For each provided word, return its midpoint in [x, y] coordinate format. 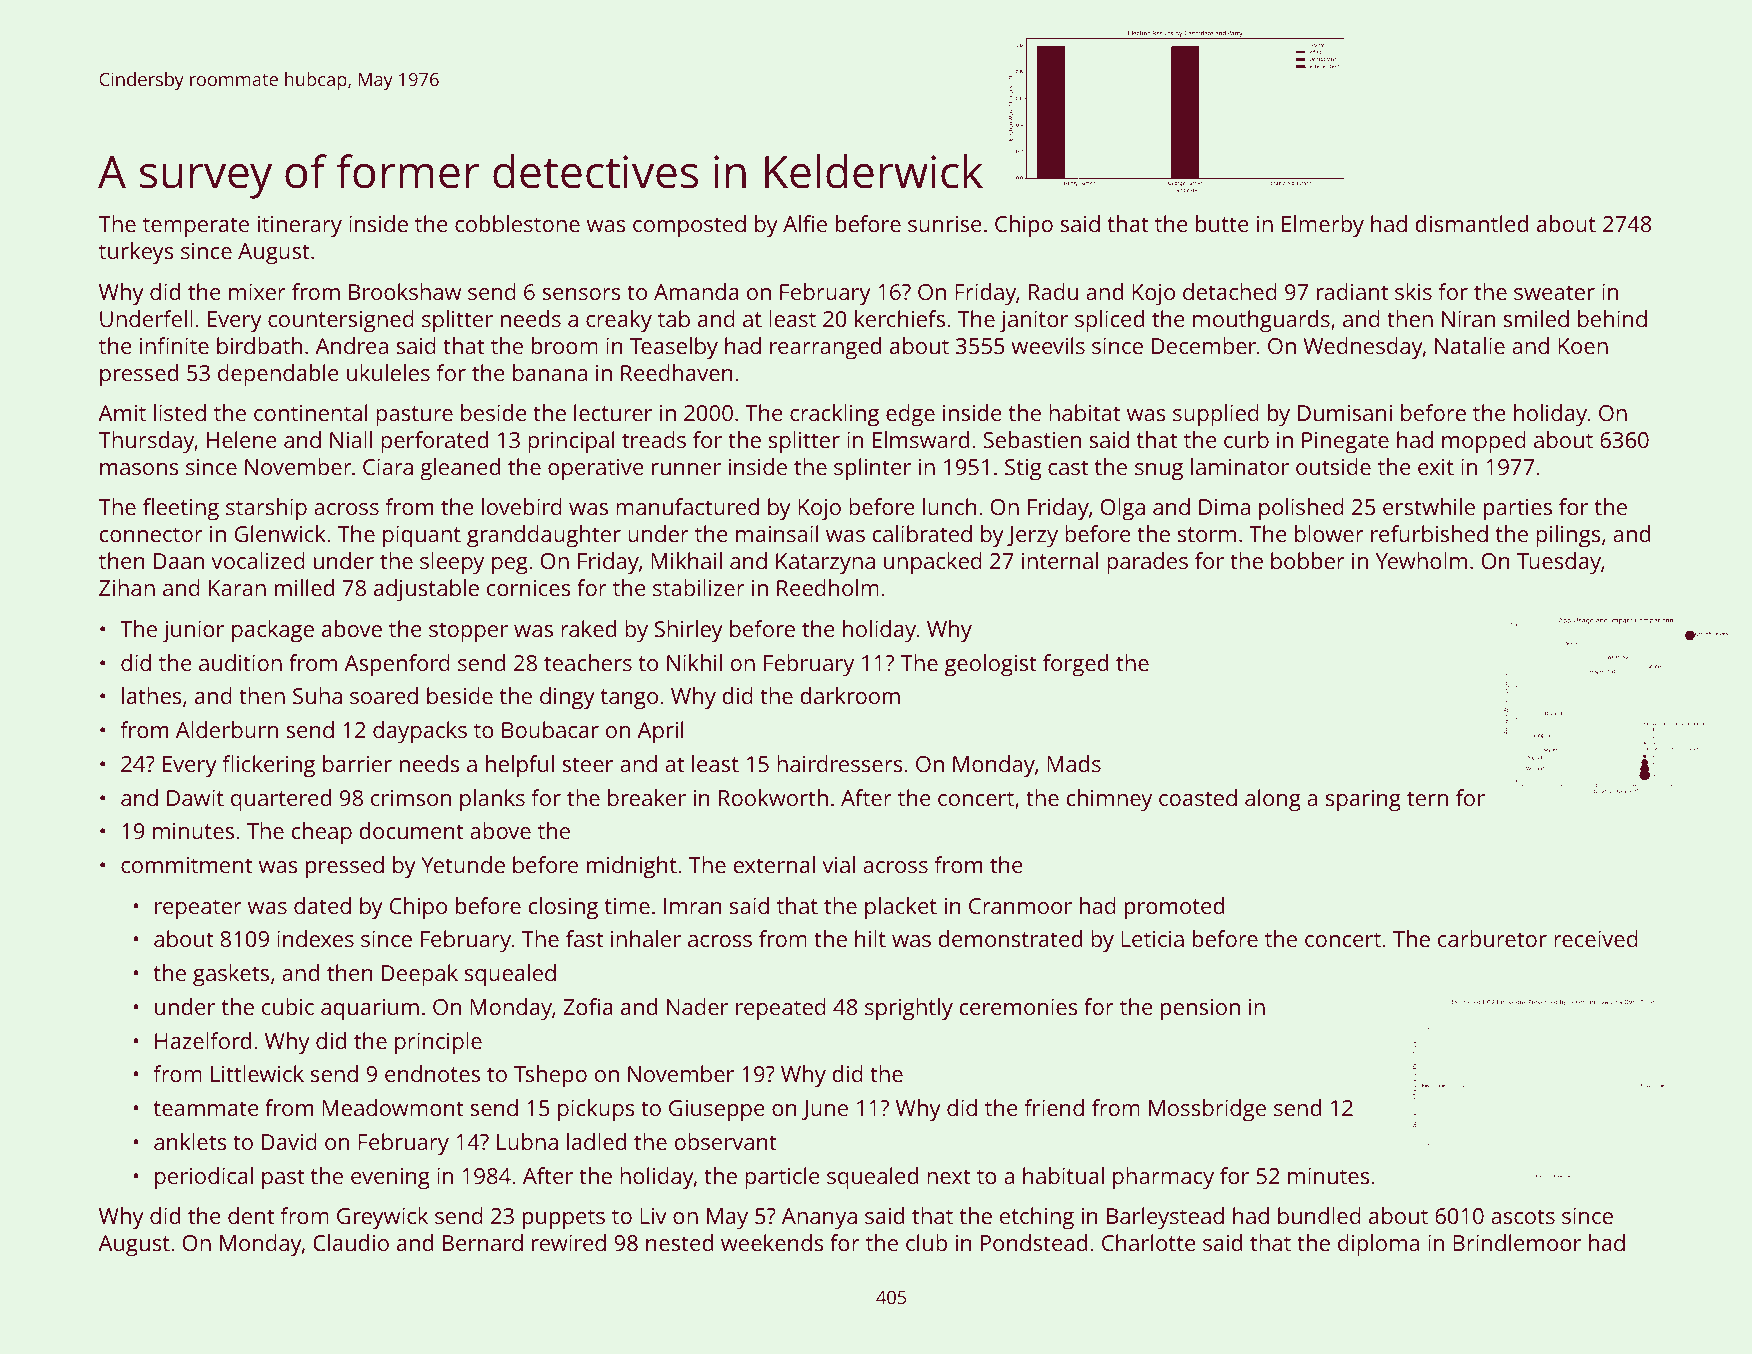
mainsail [777, 533]
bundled [1319, 1215]
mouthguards [1261, 321]
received [1596, 938]
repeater [198, 909]
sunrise [945, 224]
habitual [1063, 1175]
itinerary [300, 227]
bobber [1308, 560]
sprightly [909, 1009]
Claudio [351, 1242]
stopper [468, 632]
